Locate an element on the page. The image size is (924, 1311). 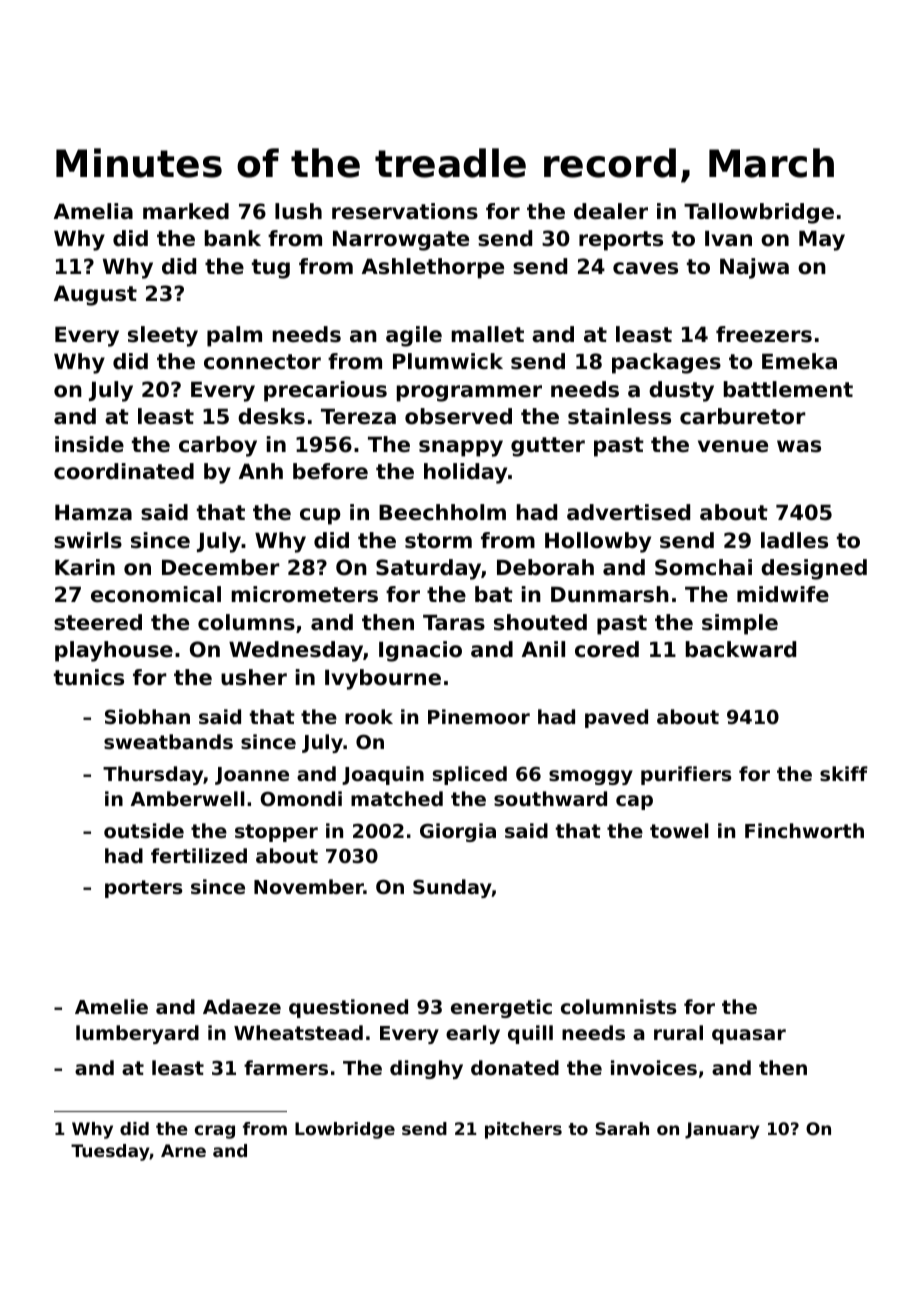
Ivan is located at coordinates (728, 238).
